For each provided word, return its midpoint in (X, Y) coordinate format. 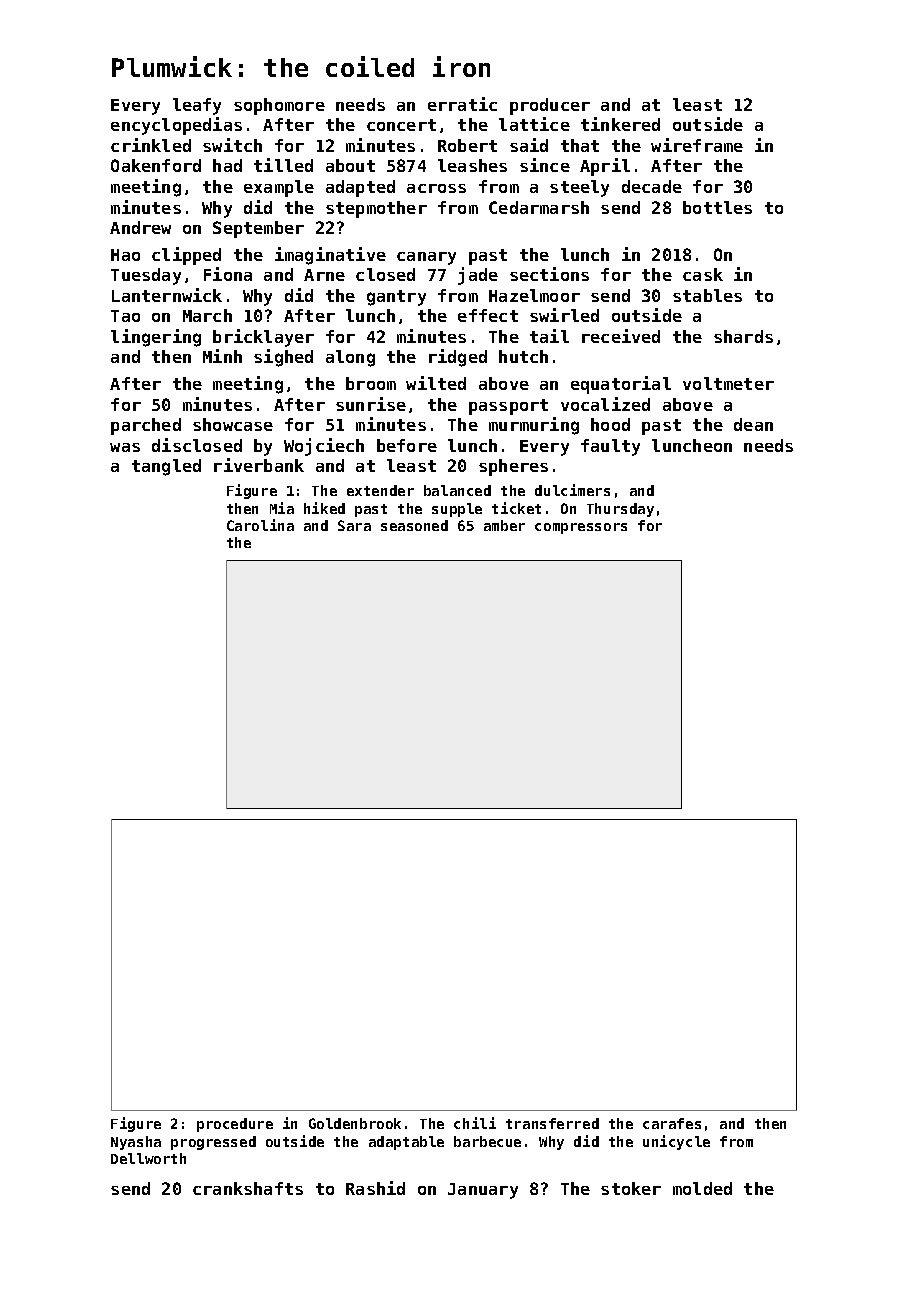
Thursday (620, 510)
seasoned (414, 525)
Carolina (260, 525)
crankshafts (248, 1188)
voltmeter (728, 383)
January (483, 1191)
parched (146, 426)
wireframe (697, 145)
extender (380, 490)
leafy (197, 106)
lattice (534, 124)
